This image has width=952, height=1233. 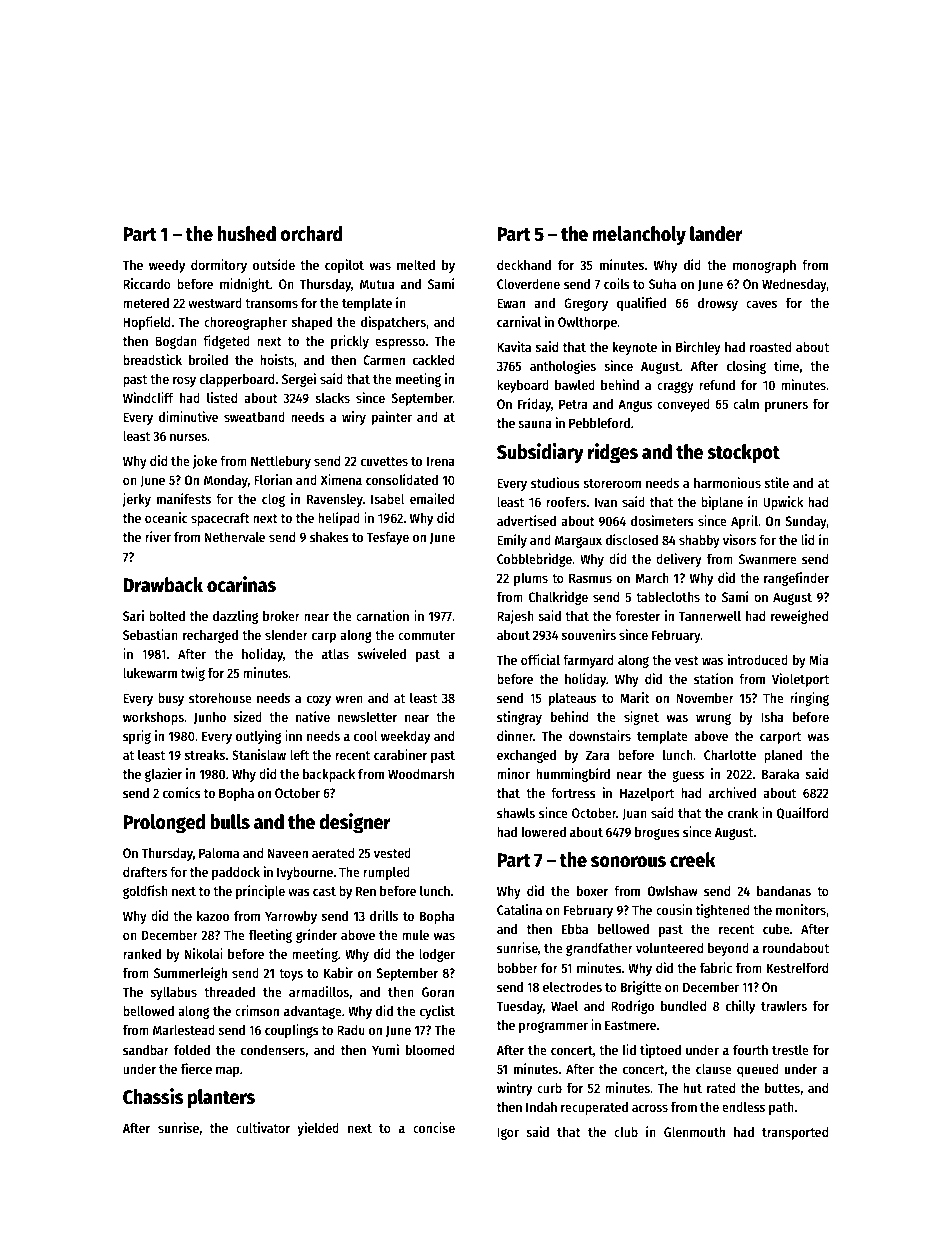 What do you see at coordinates (758, 659) in the image?
I see `introduced` at bounding box center [758, 659].
